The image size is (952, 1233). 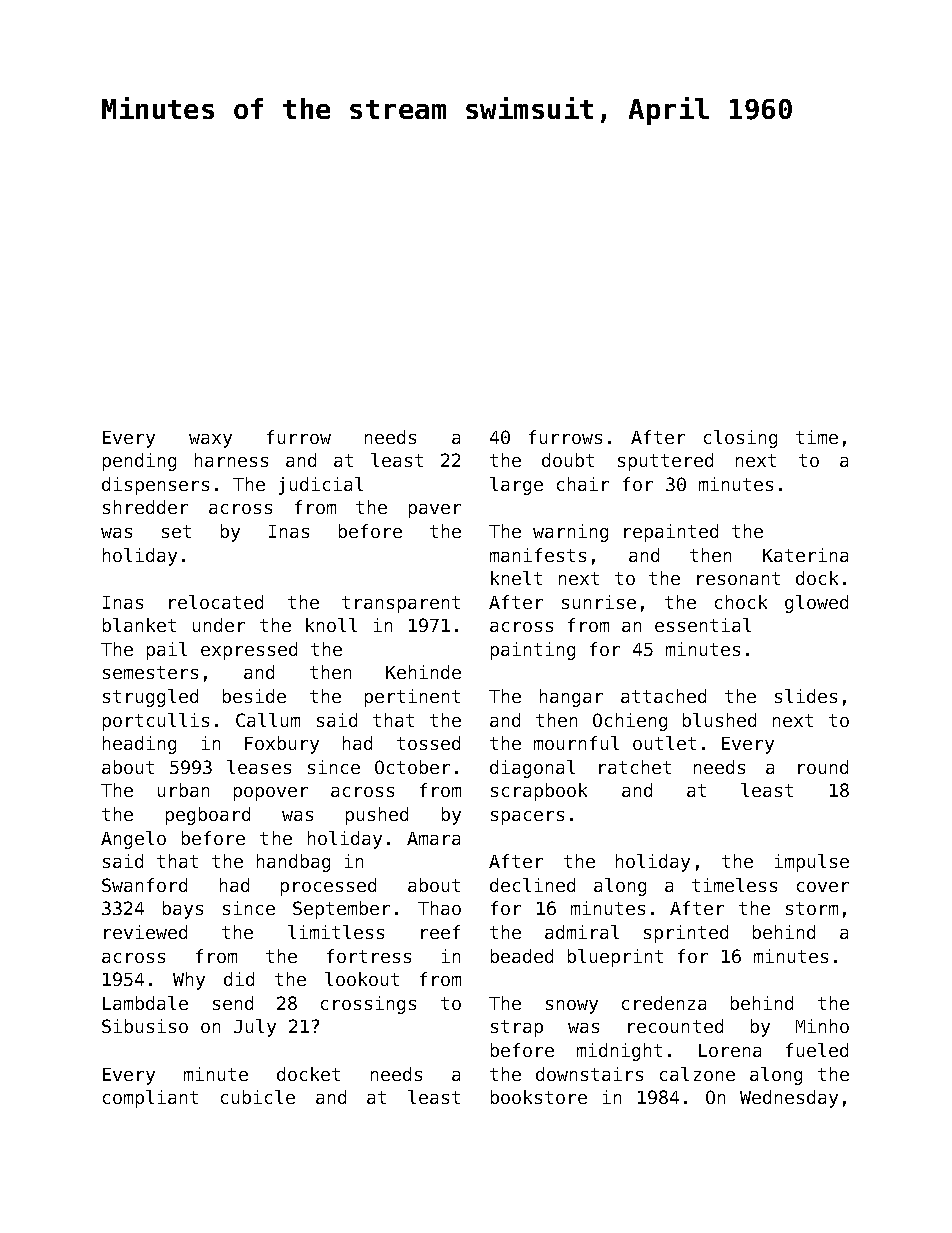 I want to click on spacers, so click(x=527, y=818).
